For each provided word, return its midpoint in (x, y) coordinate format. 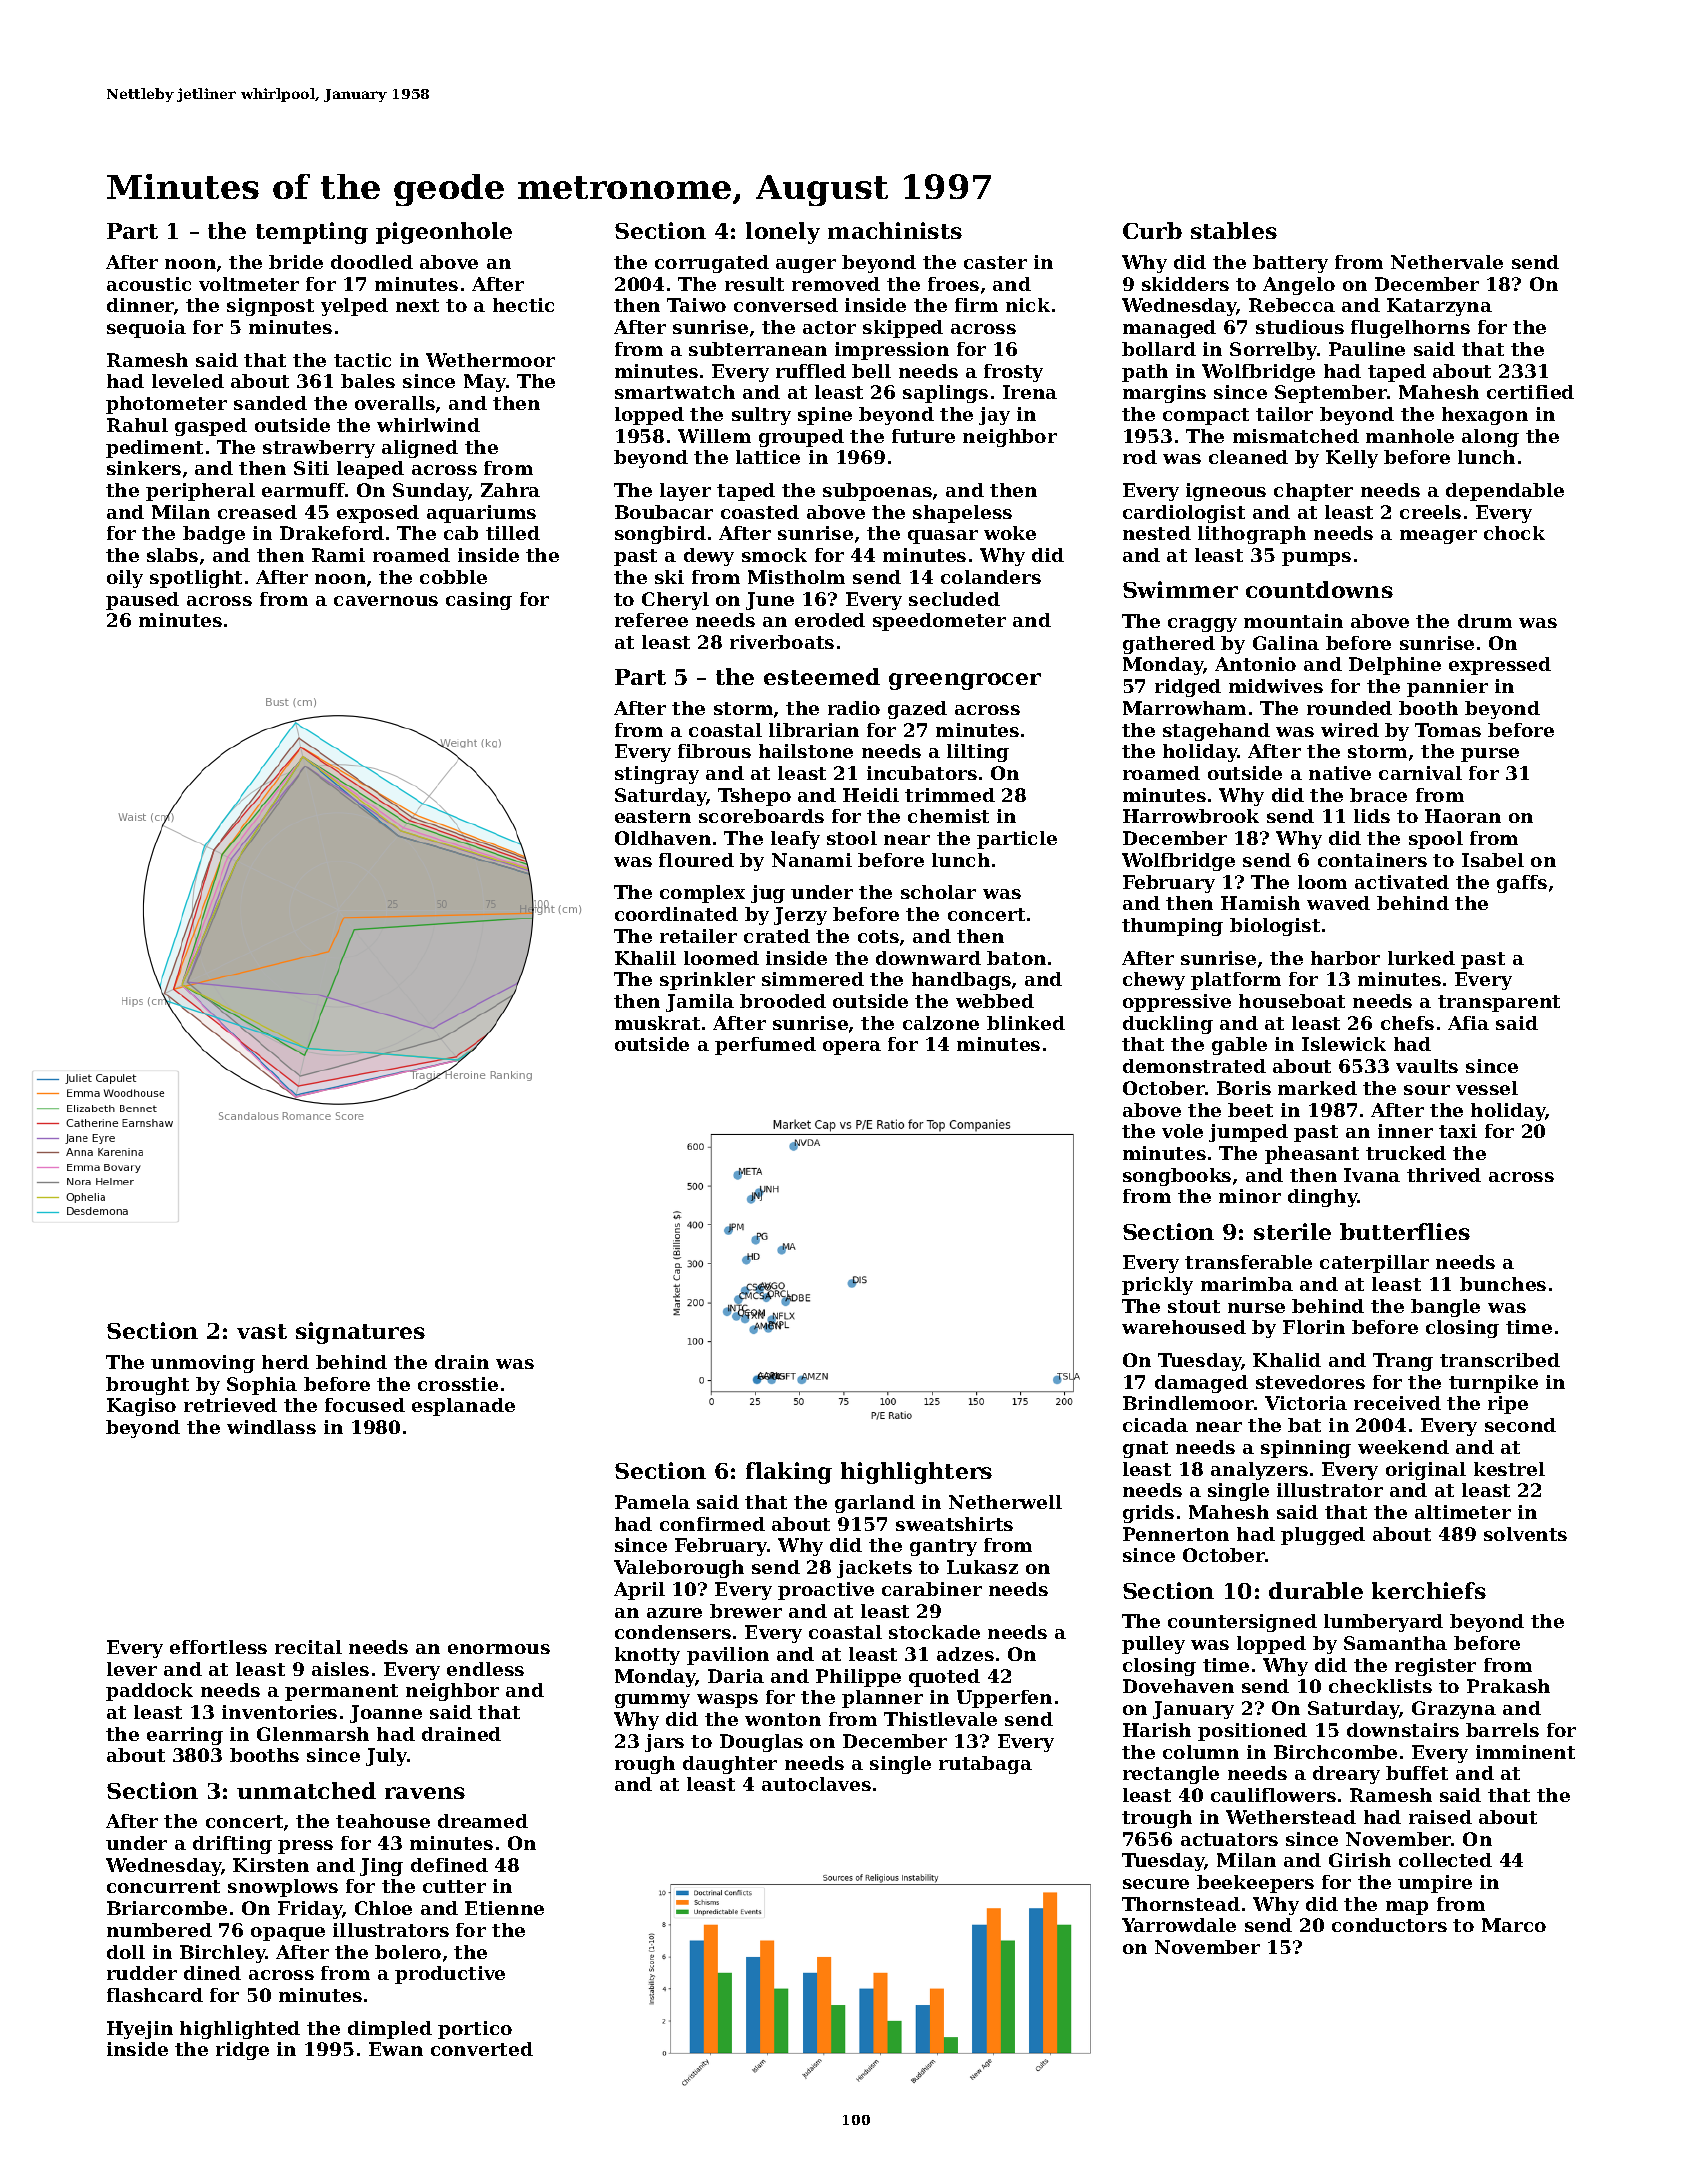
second (1520, 1425)
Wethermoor (490, 360)
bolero (408, 1952)
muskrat (657, 1023)
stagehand (1216, 732)
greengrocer (965, 681)
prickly (1157, 1286)
